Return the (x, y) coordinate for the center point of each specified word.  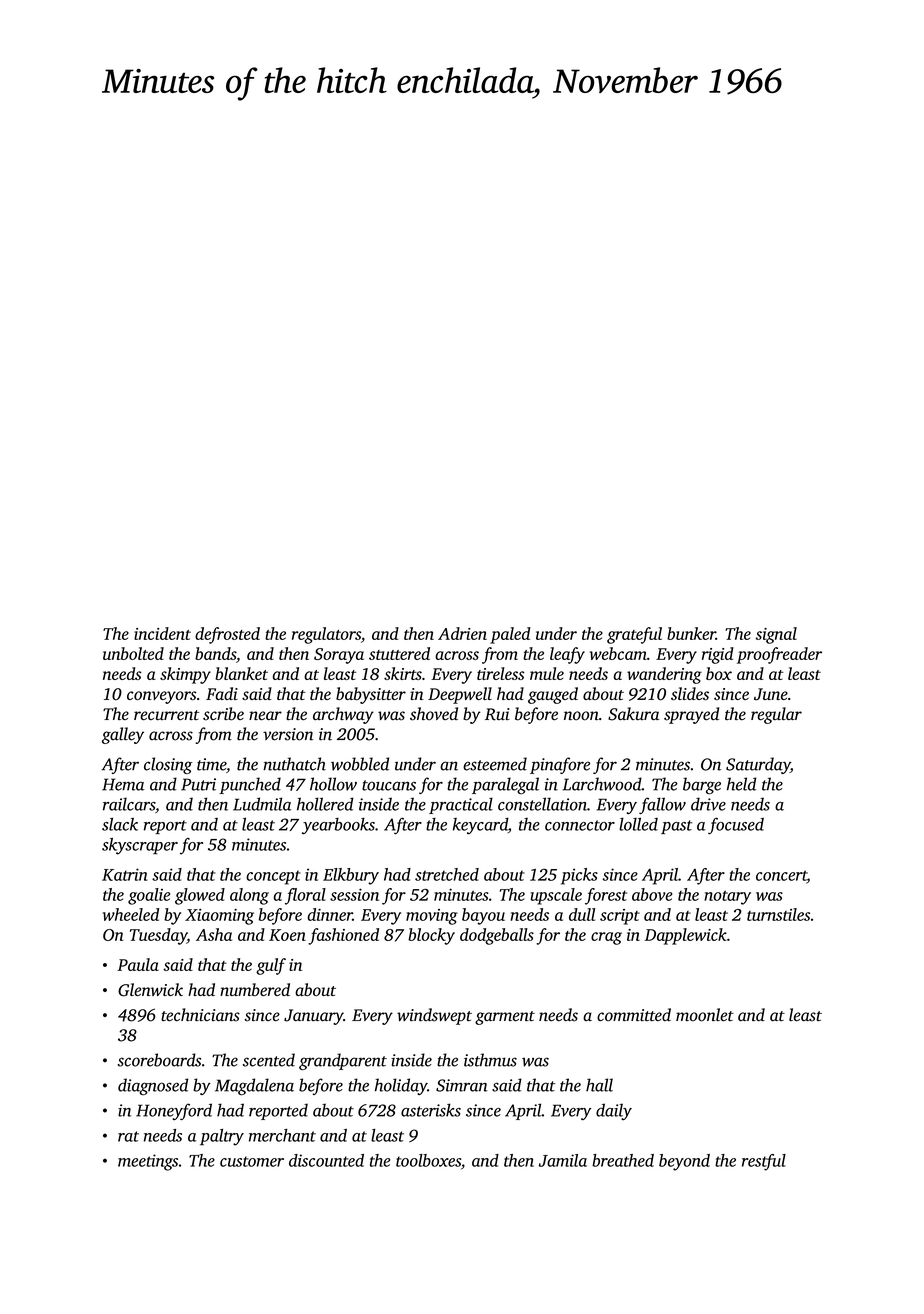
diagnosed (153, 1086)
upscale (556, 896)
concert (781, 876)
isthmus (490, 1060)
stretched (447, 874)
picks (579, 876)
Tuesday (158, 936)
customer (252, 1161)
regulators (326, 635)
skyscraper (140, 846)
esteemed (495, 764)
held (742, 784)
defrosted (227, 635)
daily (614, 1111)
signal (776, 635)
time (211, 764)
